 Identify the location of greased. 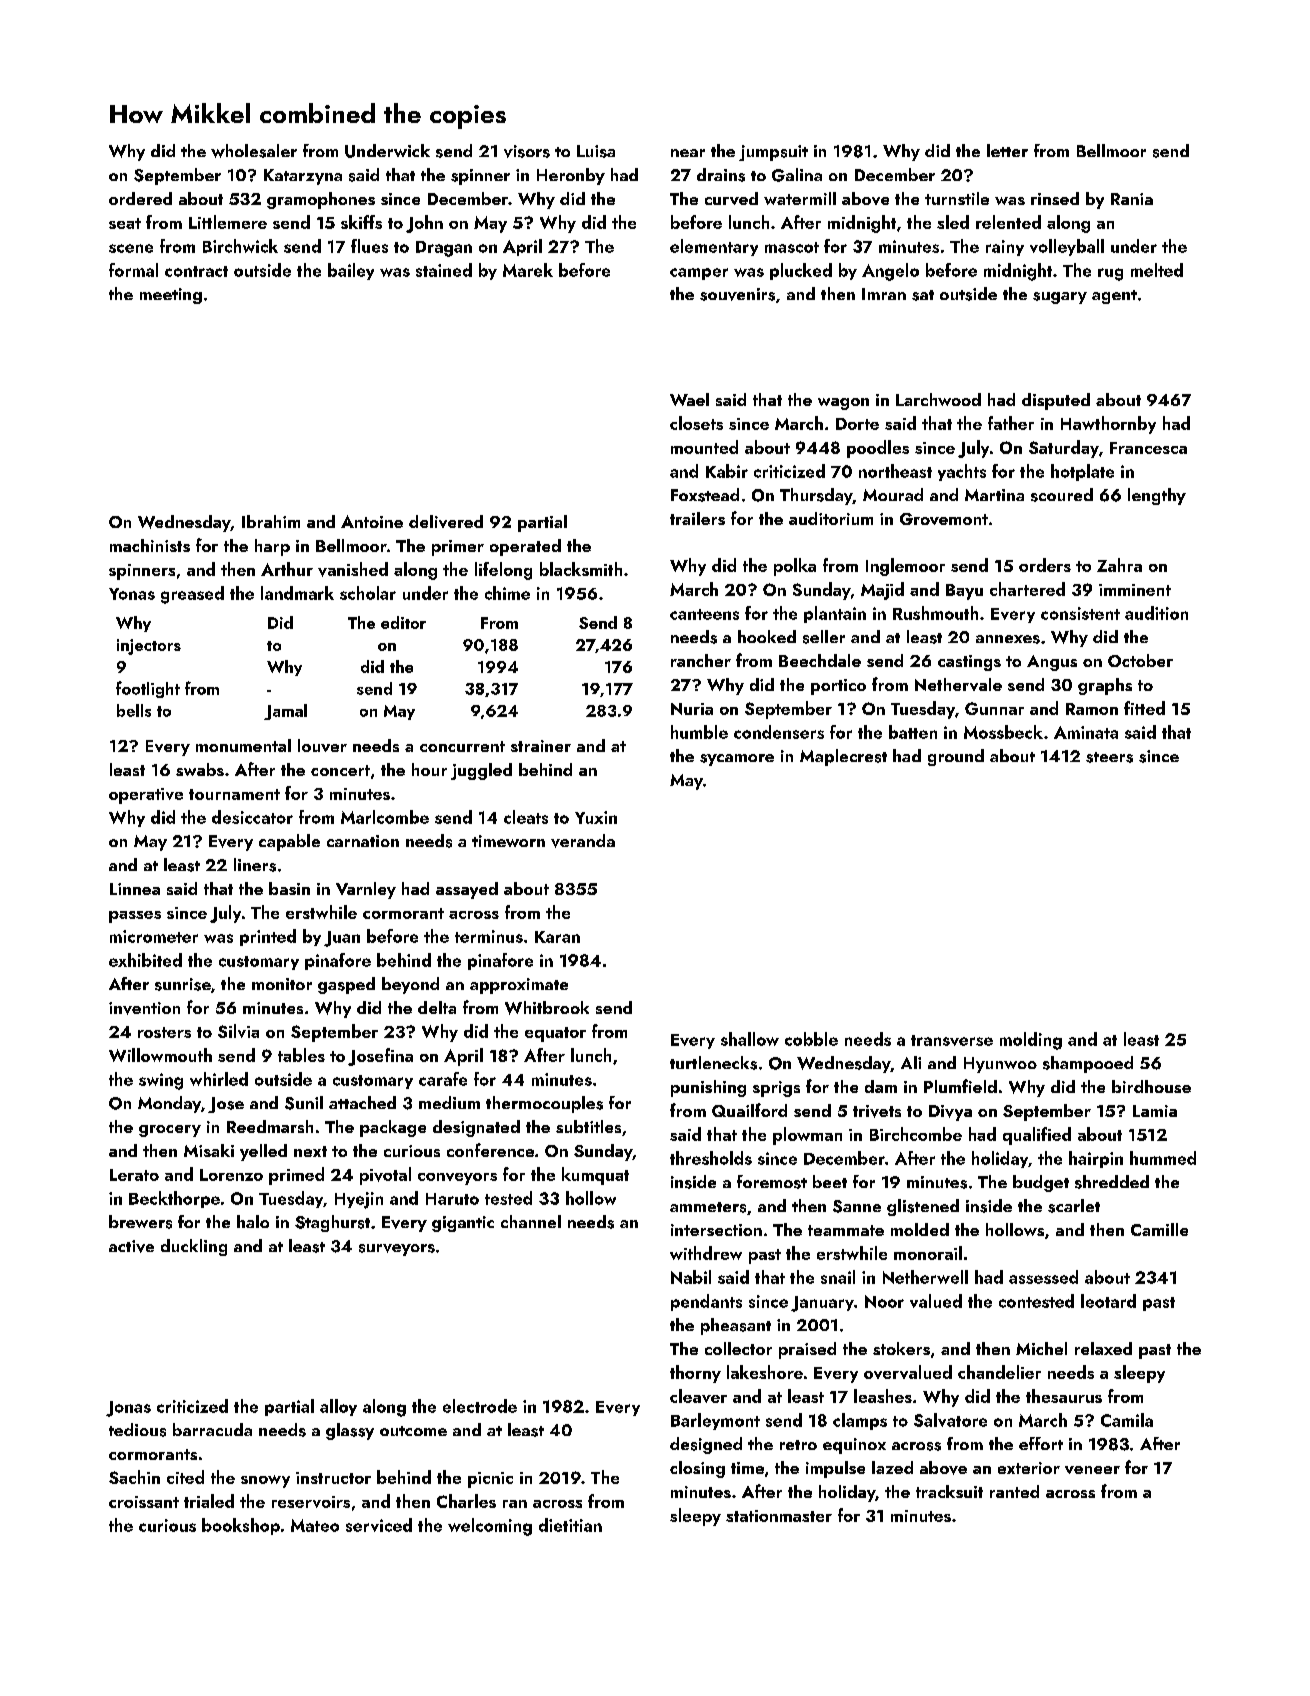
(192, 595).
